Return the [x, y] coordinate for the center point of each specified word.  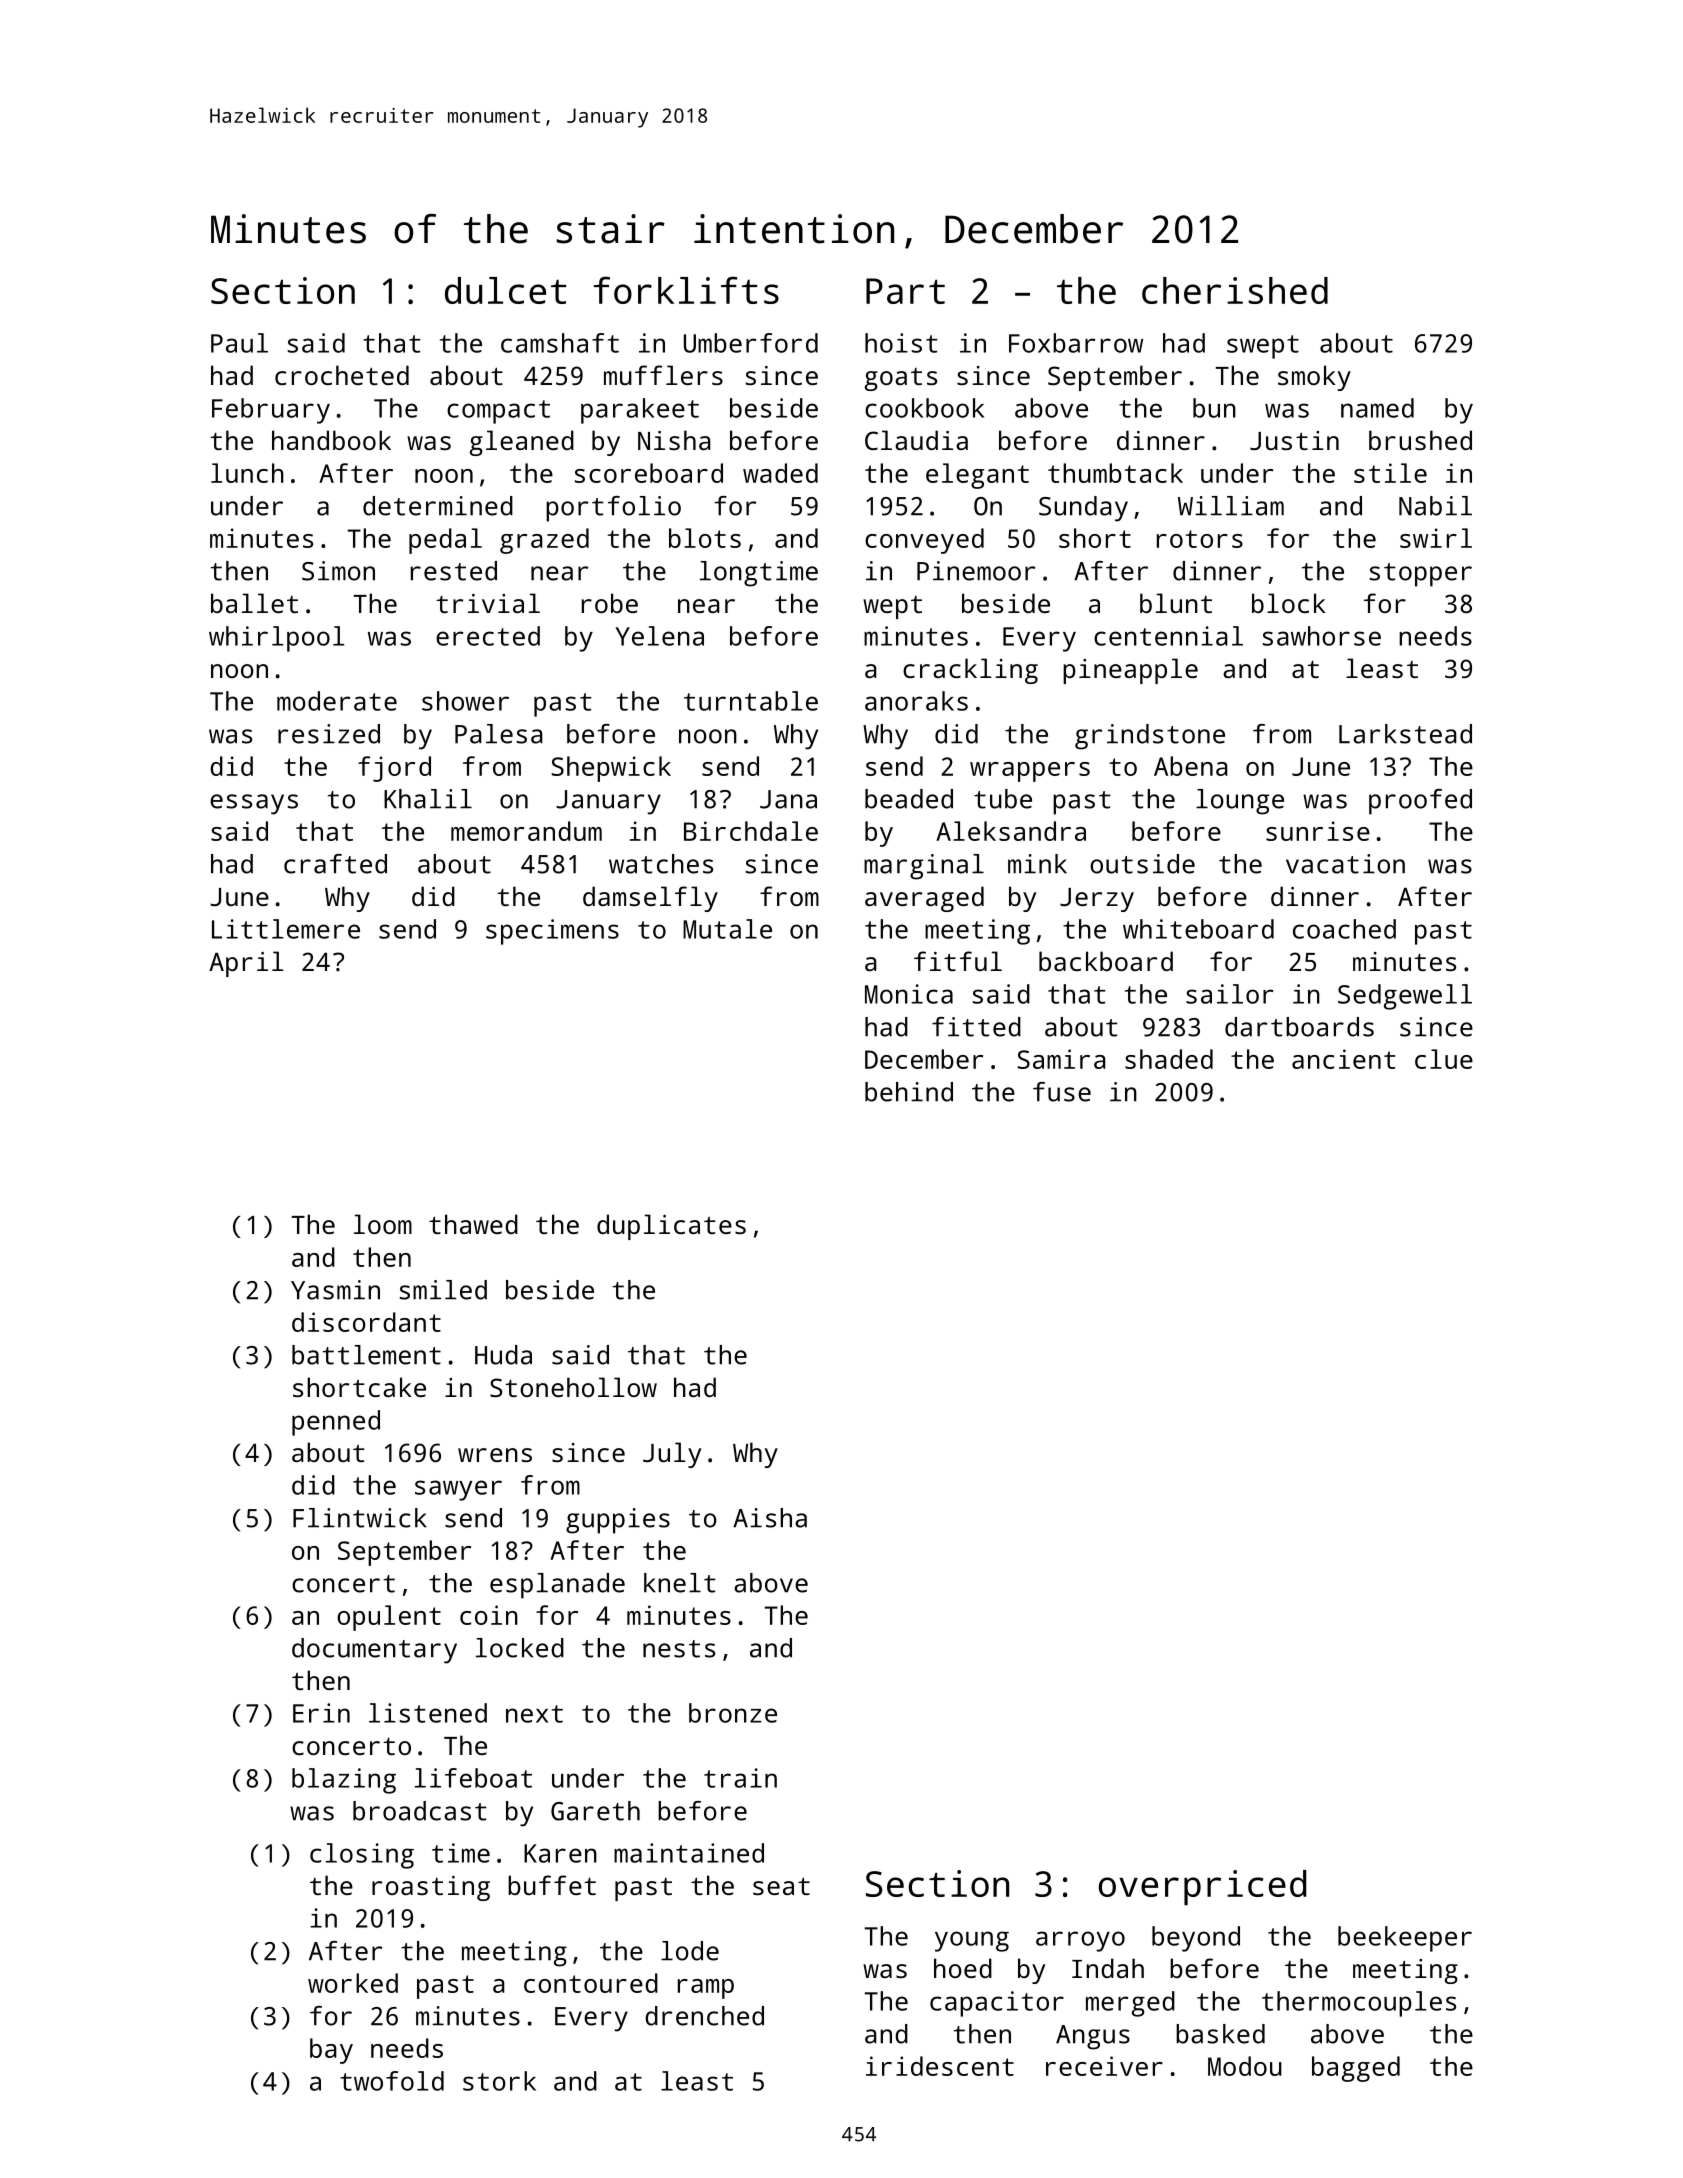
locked [520, 1648]
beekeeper [1405, 1939]
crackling [970, 671]
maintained [689, 1853]
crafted [335, 864]
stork [499, 2081]
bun [1214, 408]
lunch [247, 473]
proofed [1420, 802]
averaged [924, 899]
